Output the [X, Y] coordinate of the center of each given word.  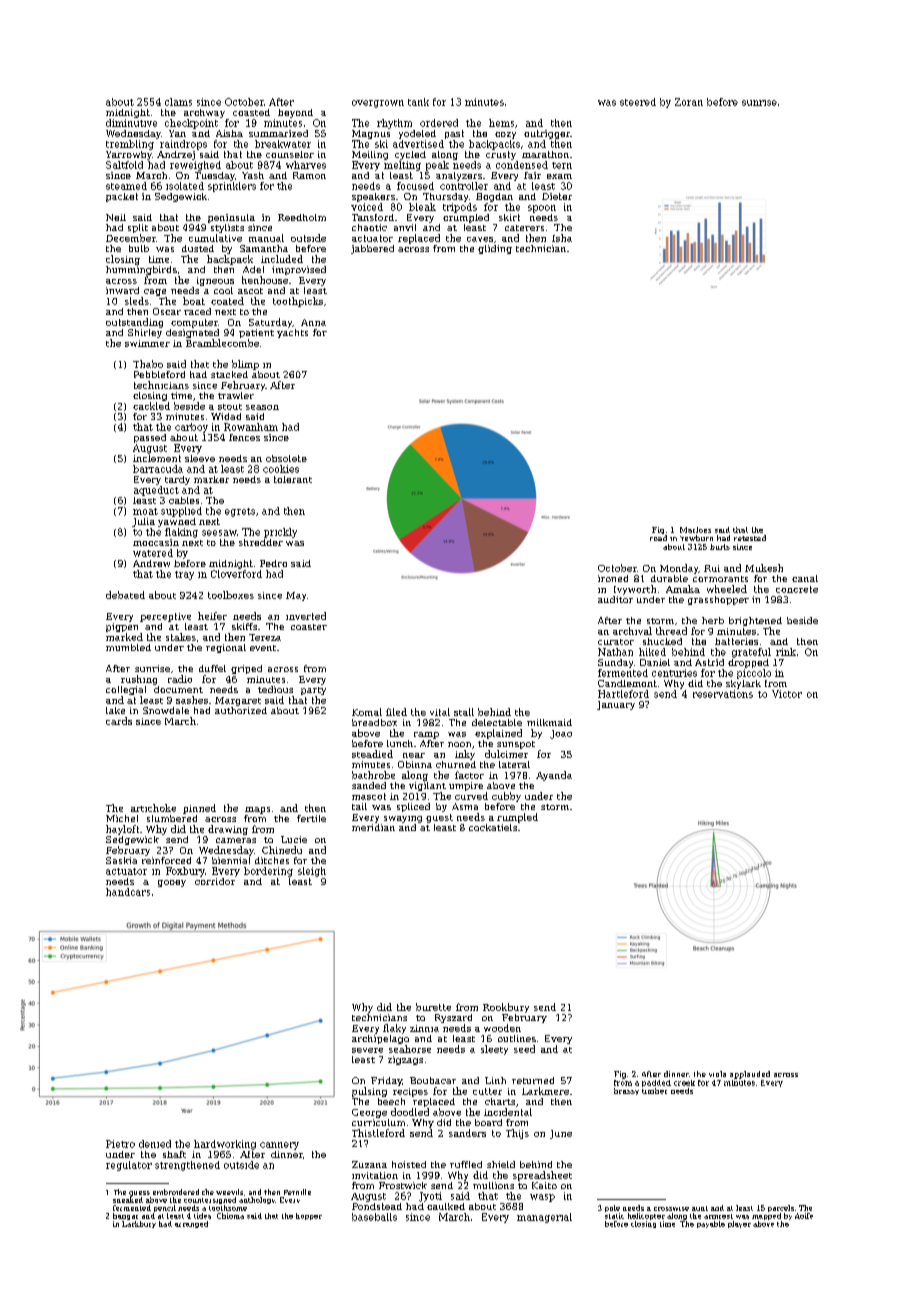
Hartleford [623, 694]
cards [119, 721]
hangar [125, 1216]
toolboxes [231, 595]
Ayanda [554, 776]
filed [396, 712]
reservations [723, 694]
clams [178, 102]
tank [418, 102]
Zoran [689, 102]
